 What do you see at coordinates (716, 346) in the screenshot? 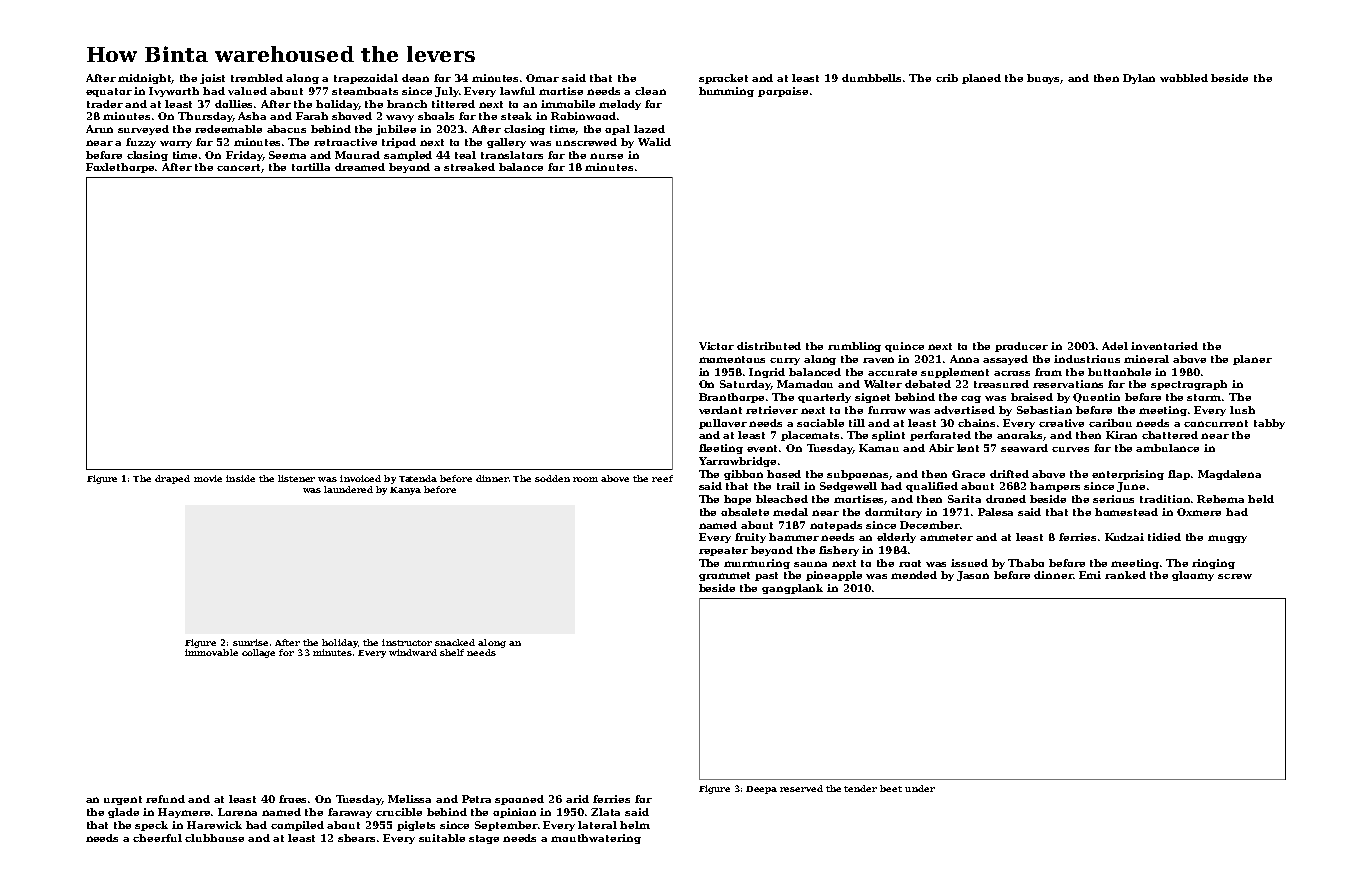
I see `Victor` at bounding box center [716, 346].
